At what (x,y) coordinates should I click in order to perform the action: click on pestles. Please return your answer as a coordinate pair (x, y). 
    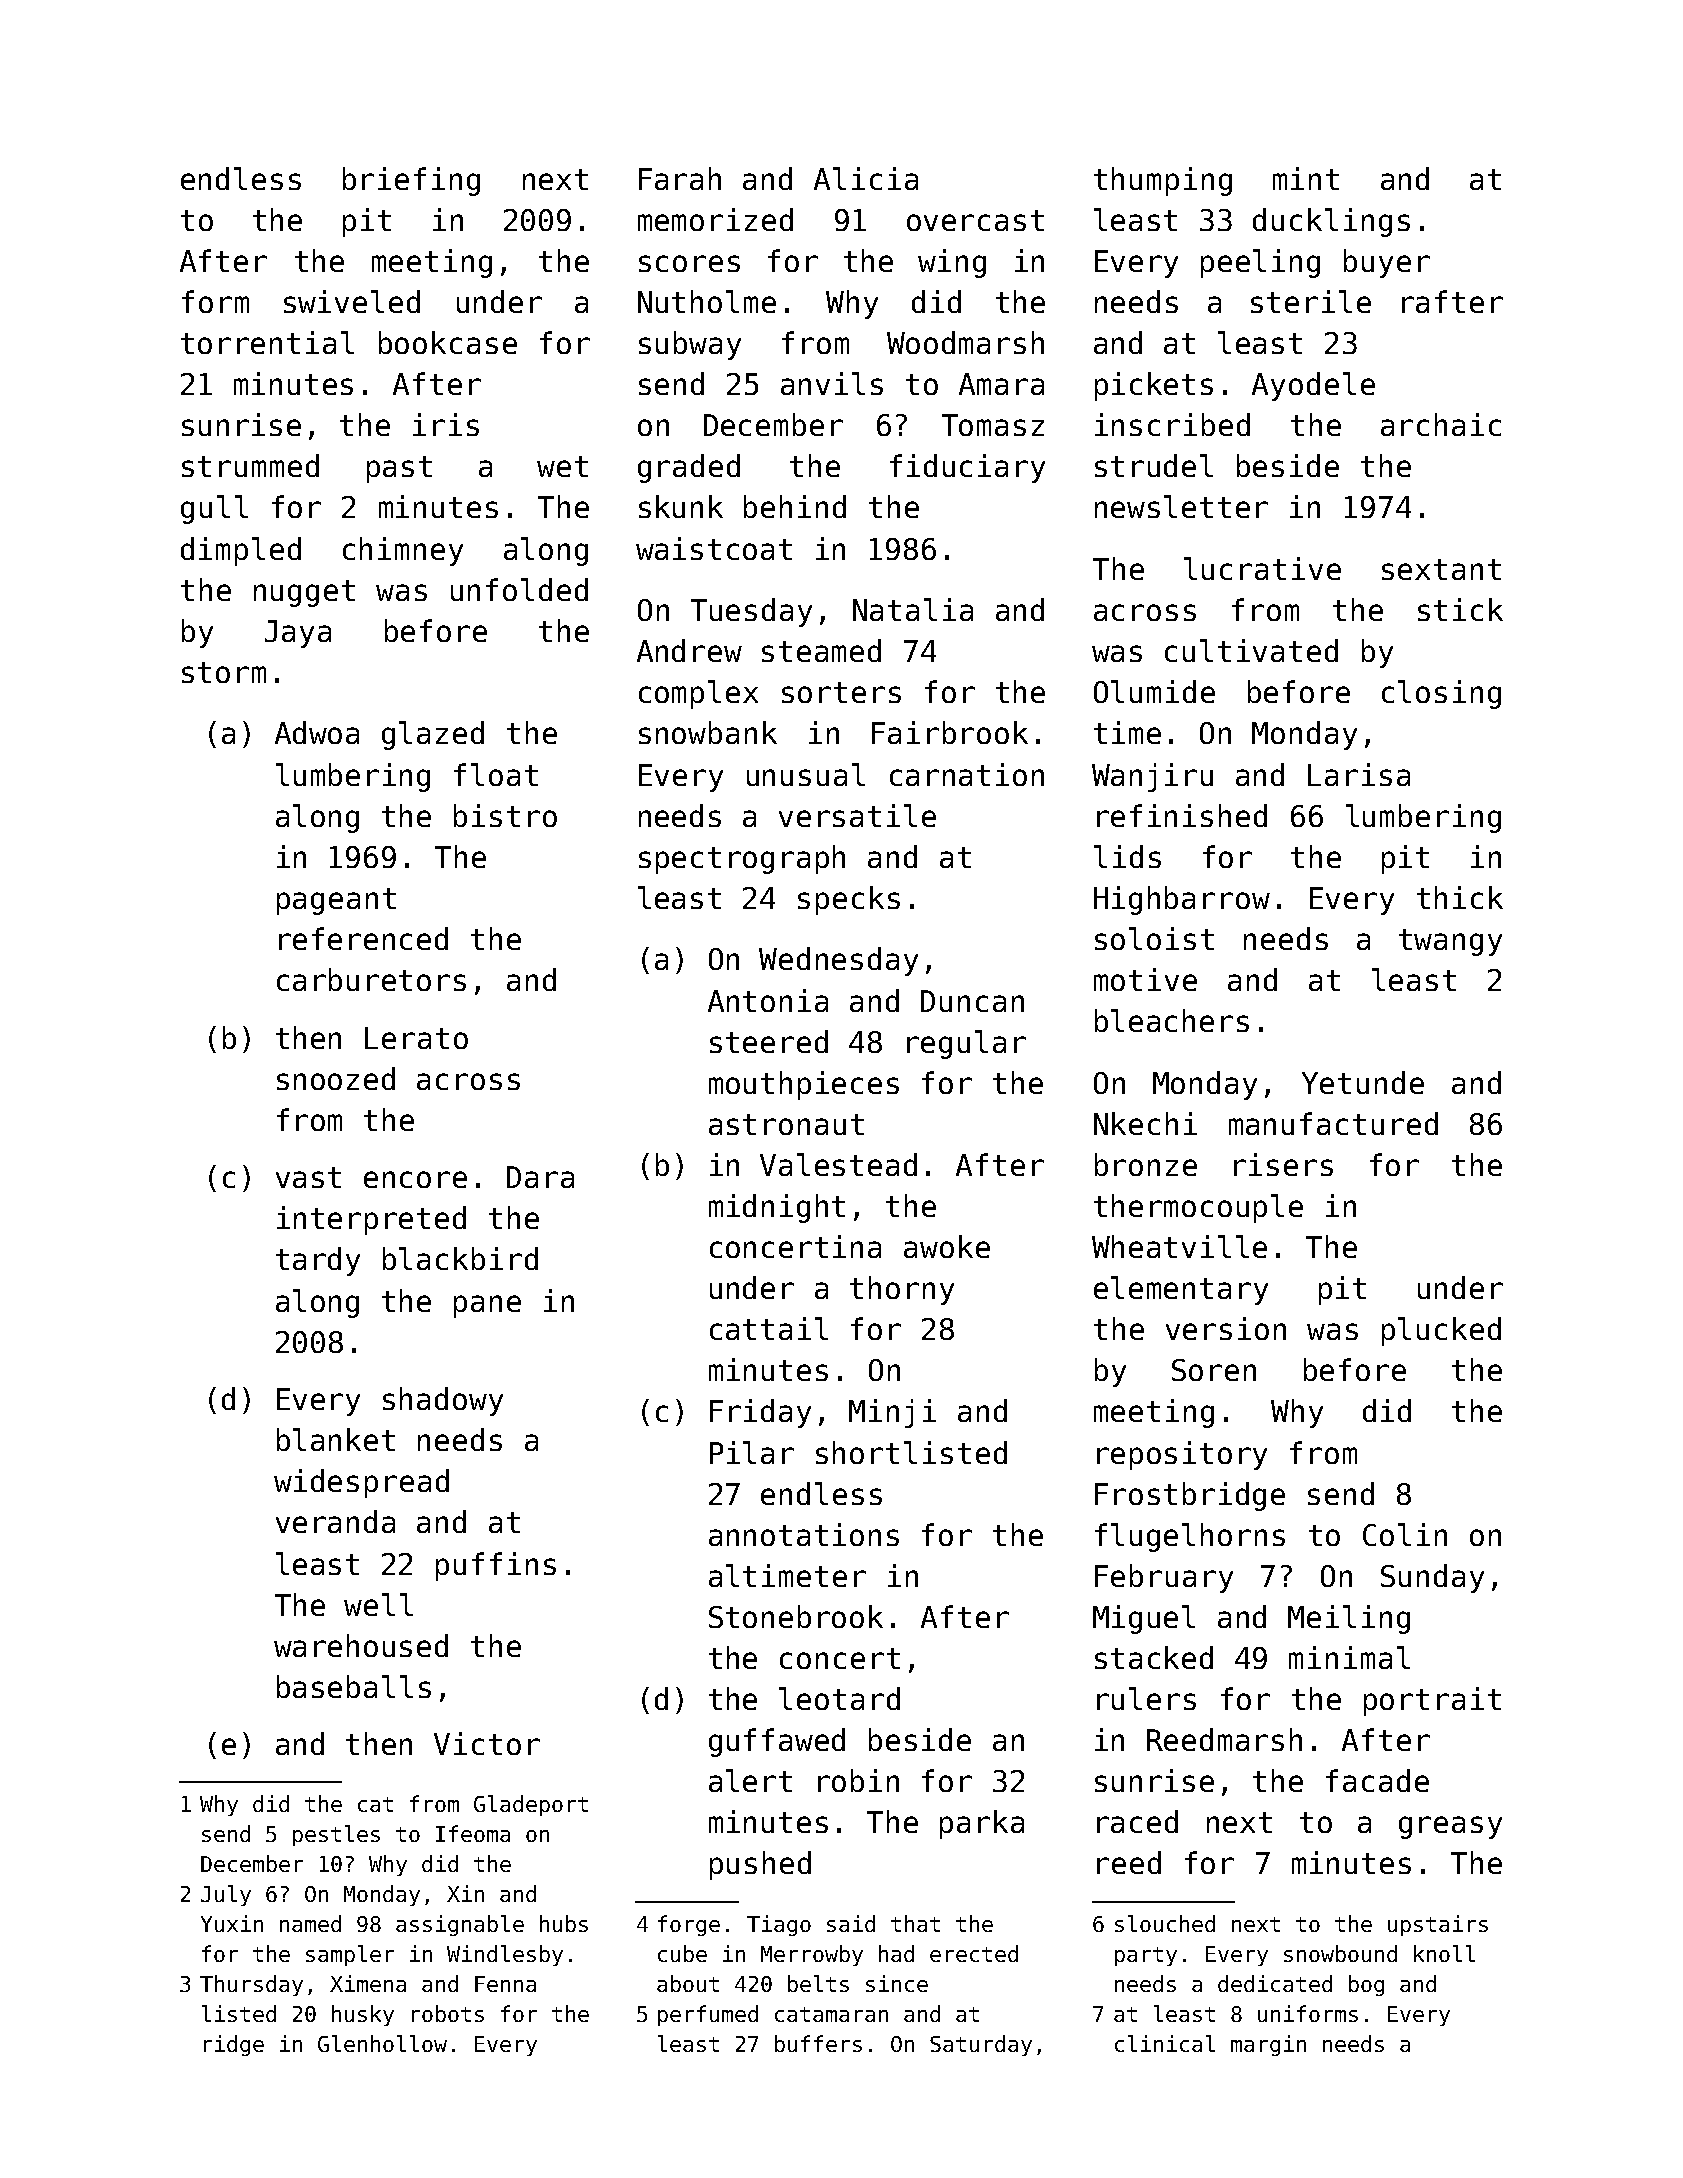
    Looking at the image, I should click on (336, 1835).
